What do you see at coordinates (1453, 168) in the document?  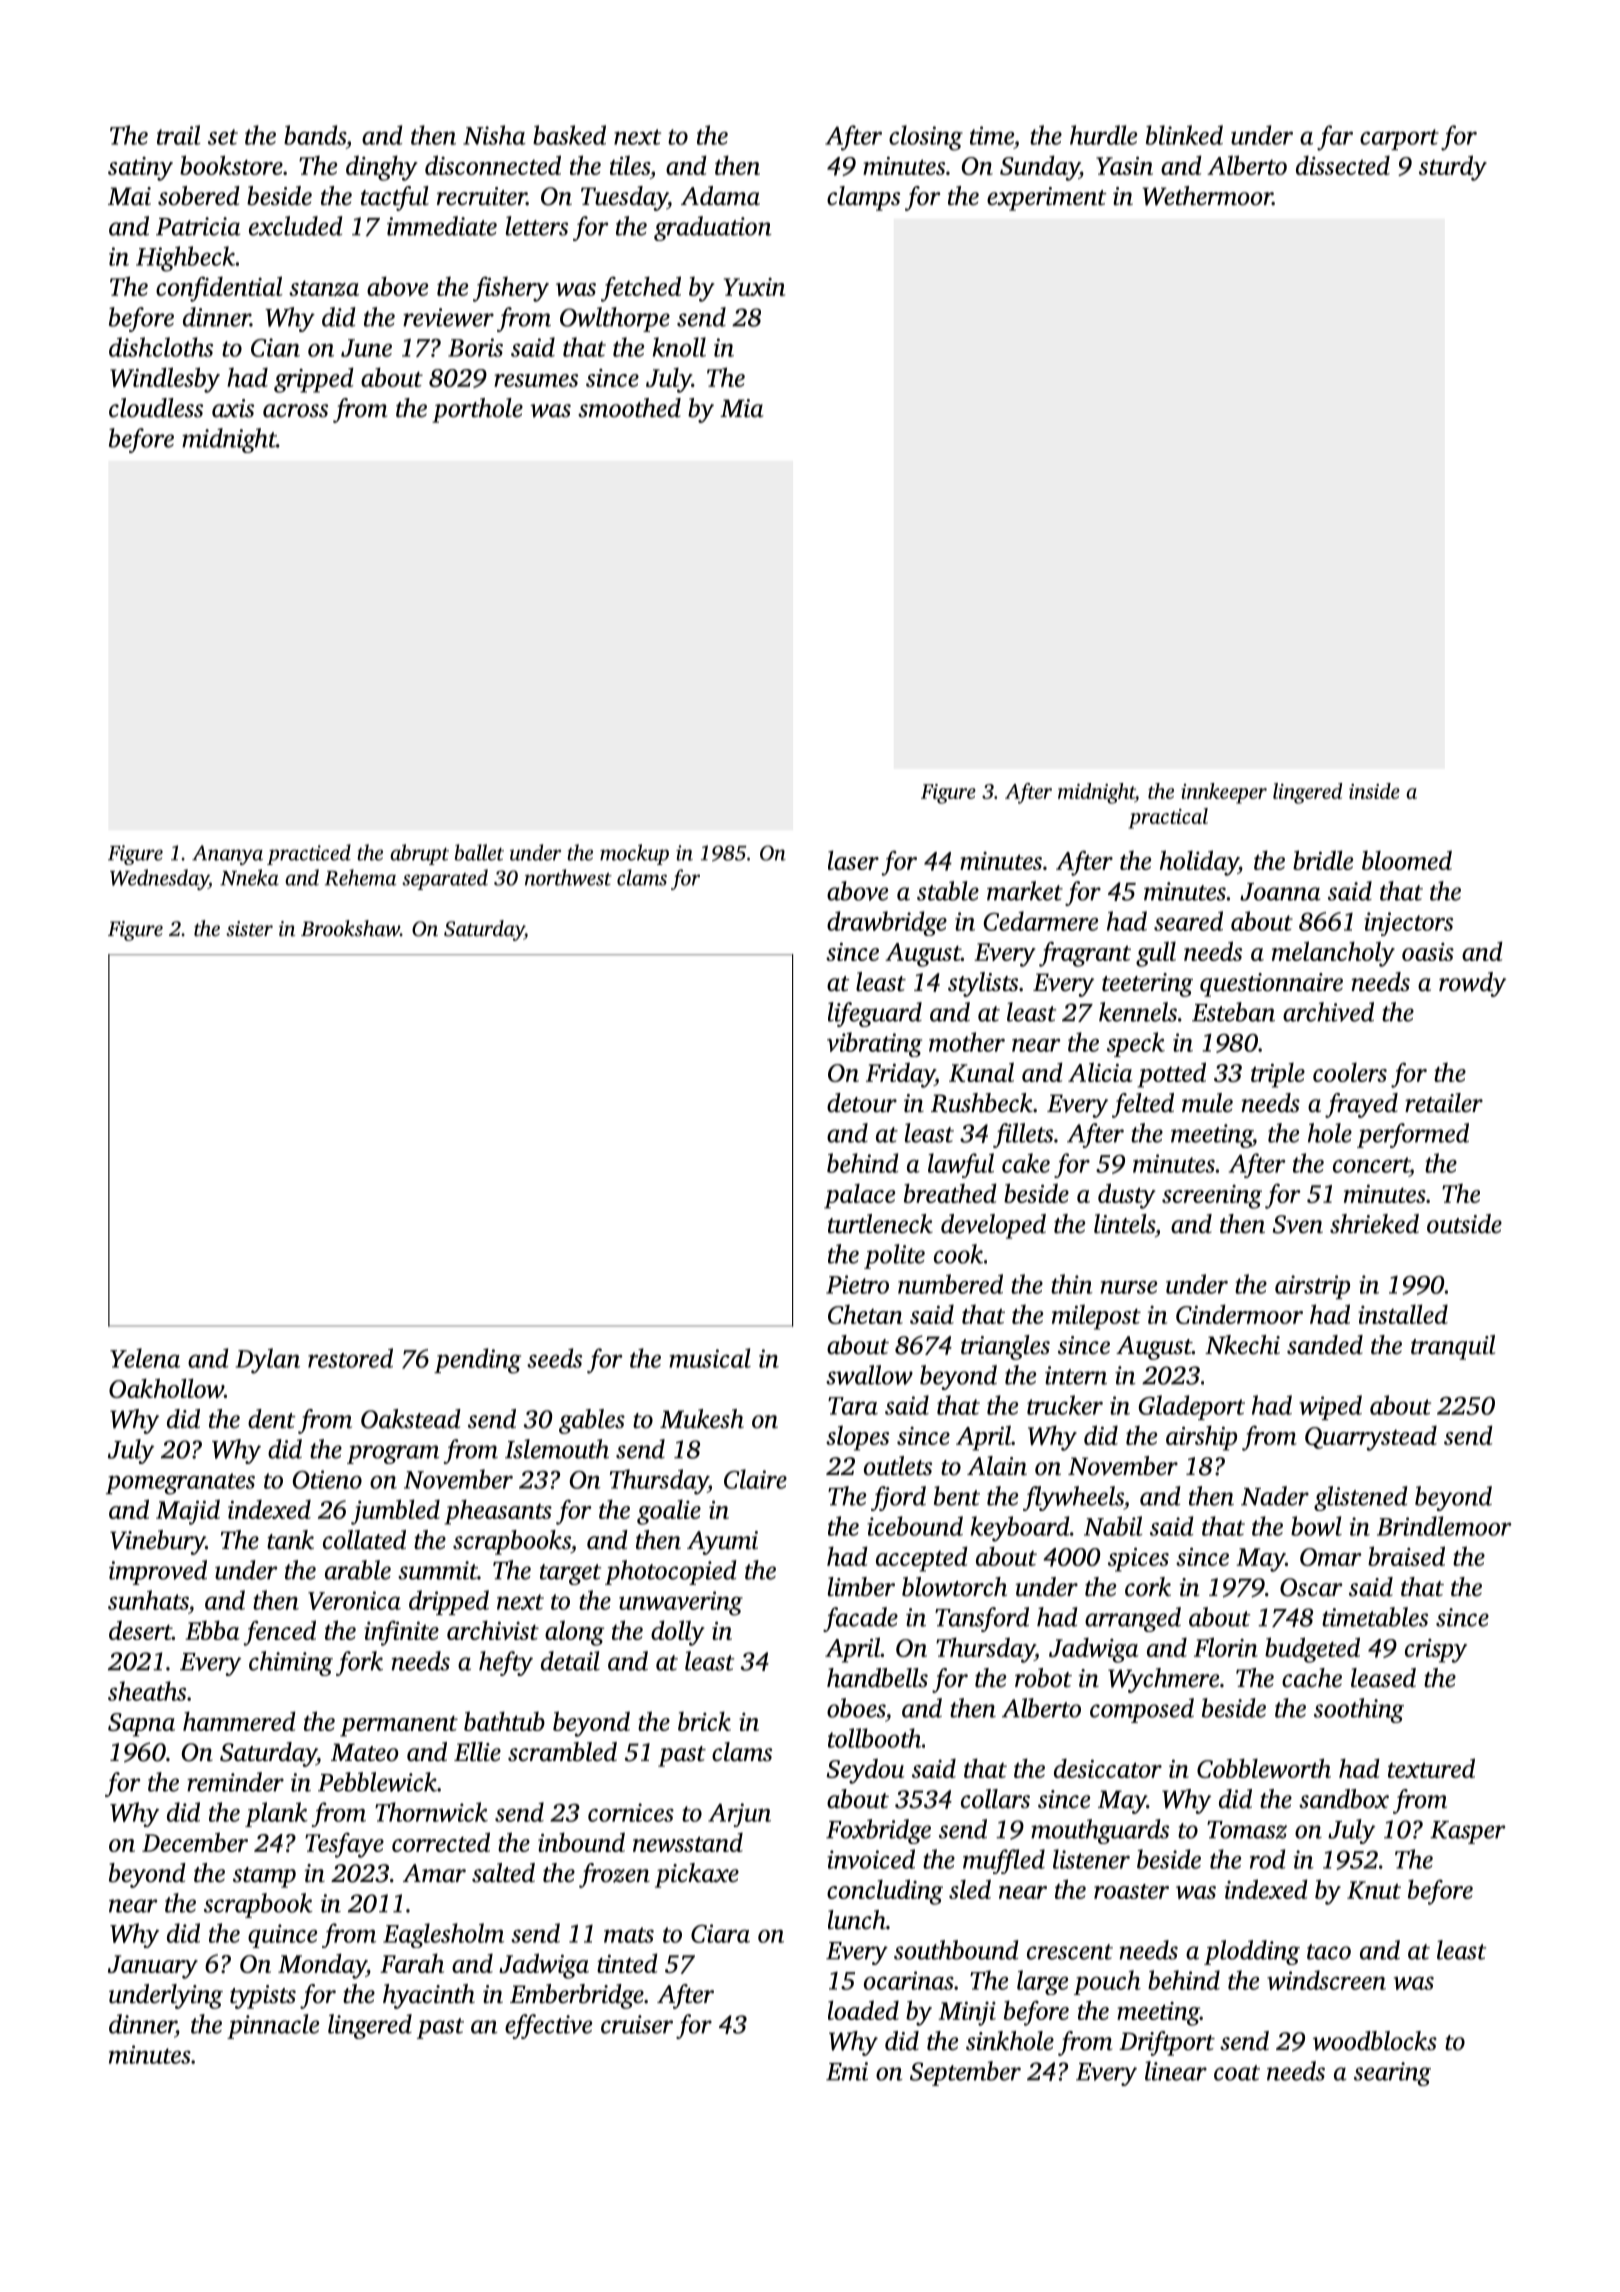 I see `sturdy` at bounding box center [1453, 168].
